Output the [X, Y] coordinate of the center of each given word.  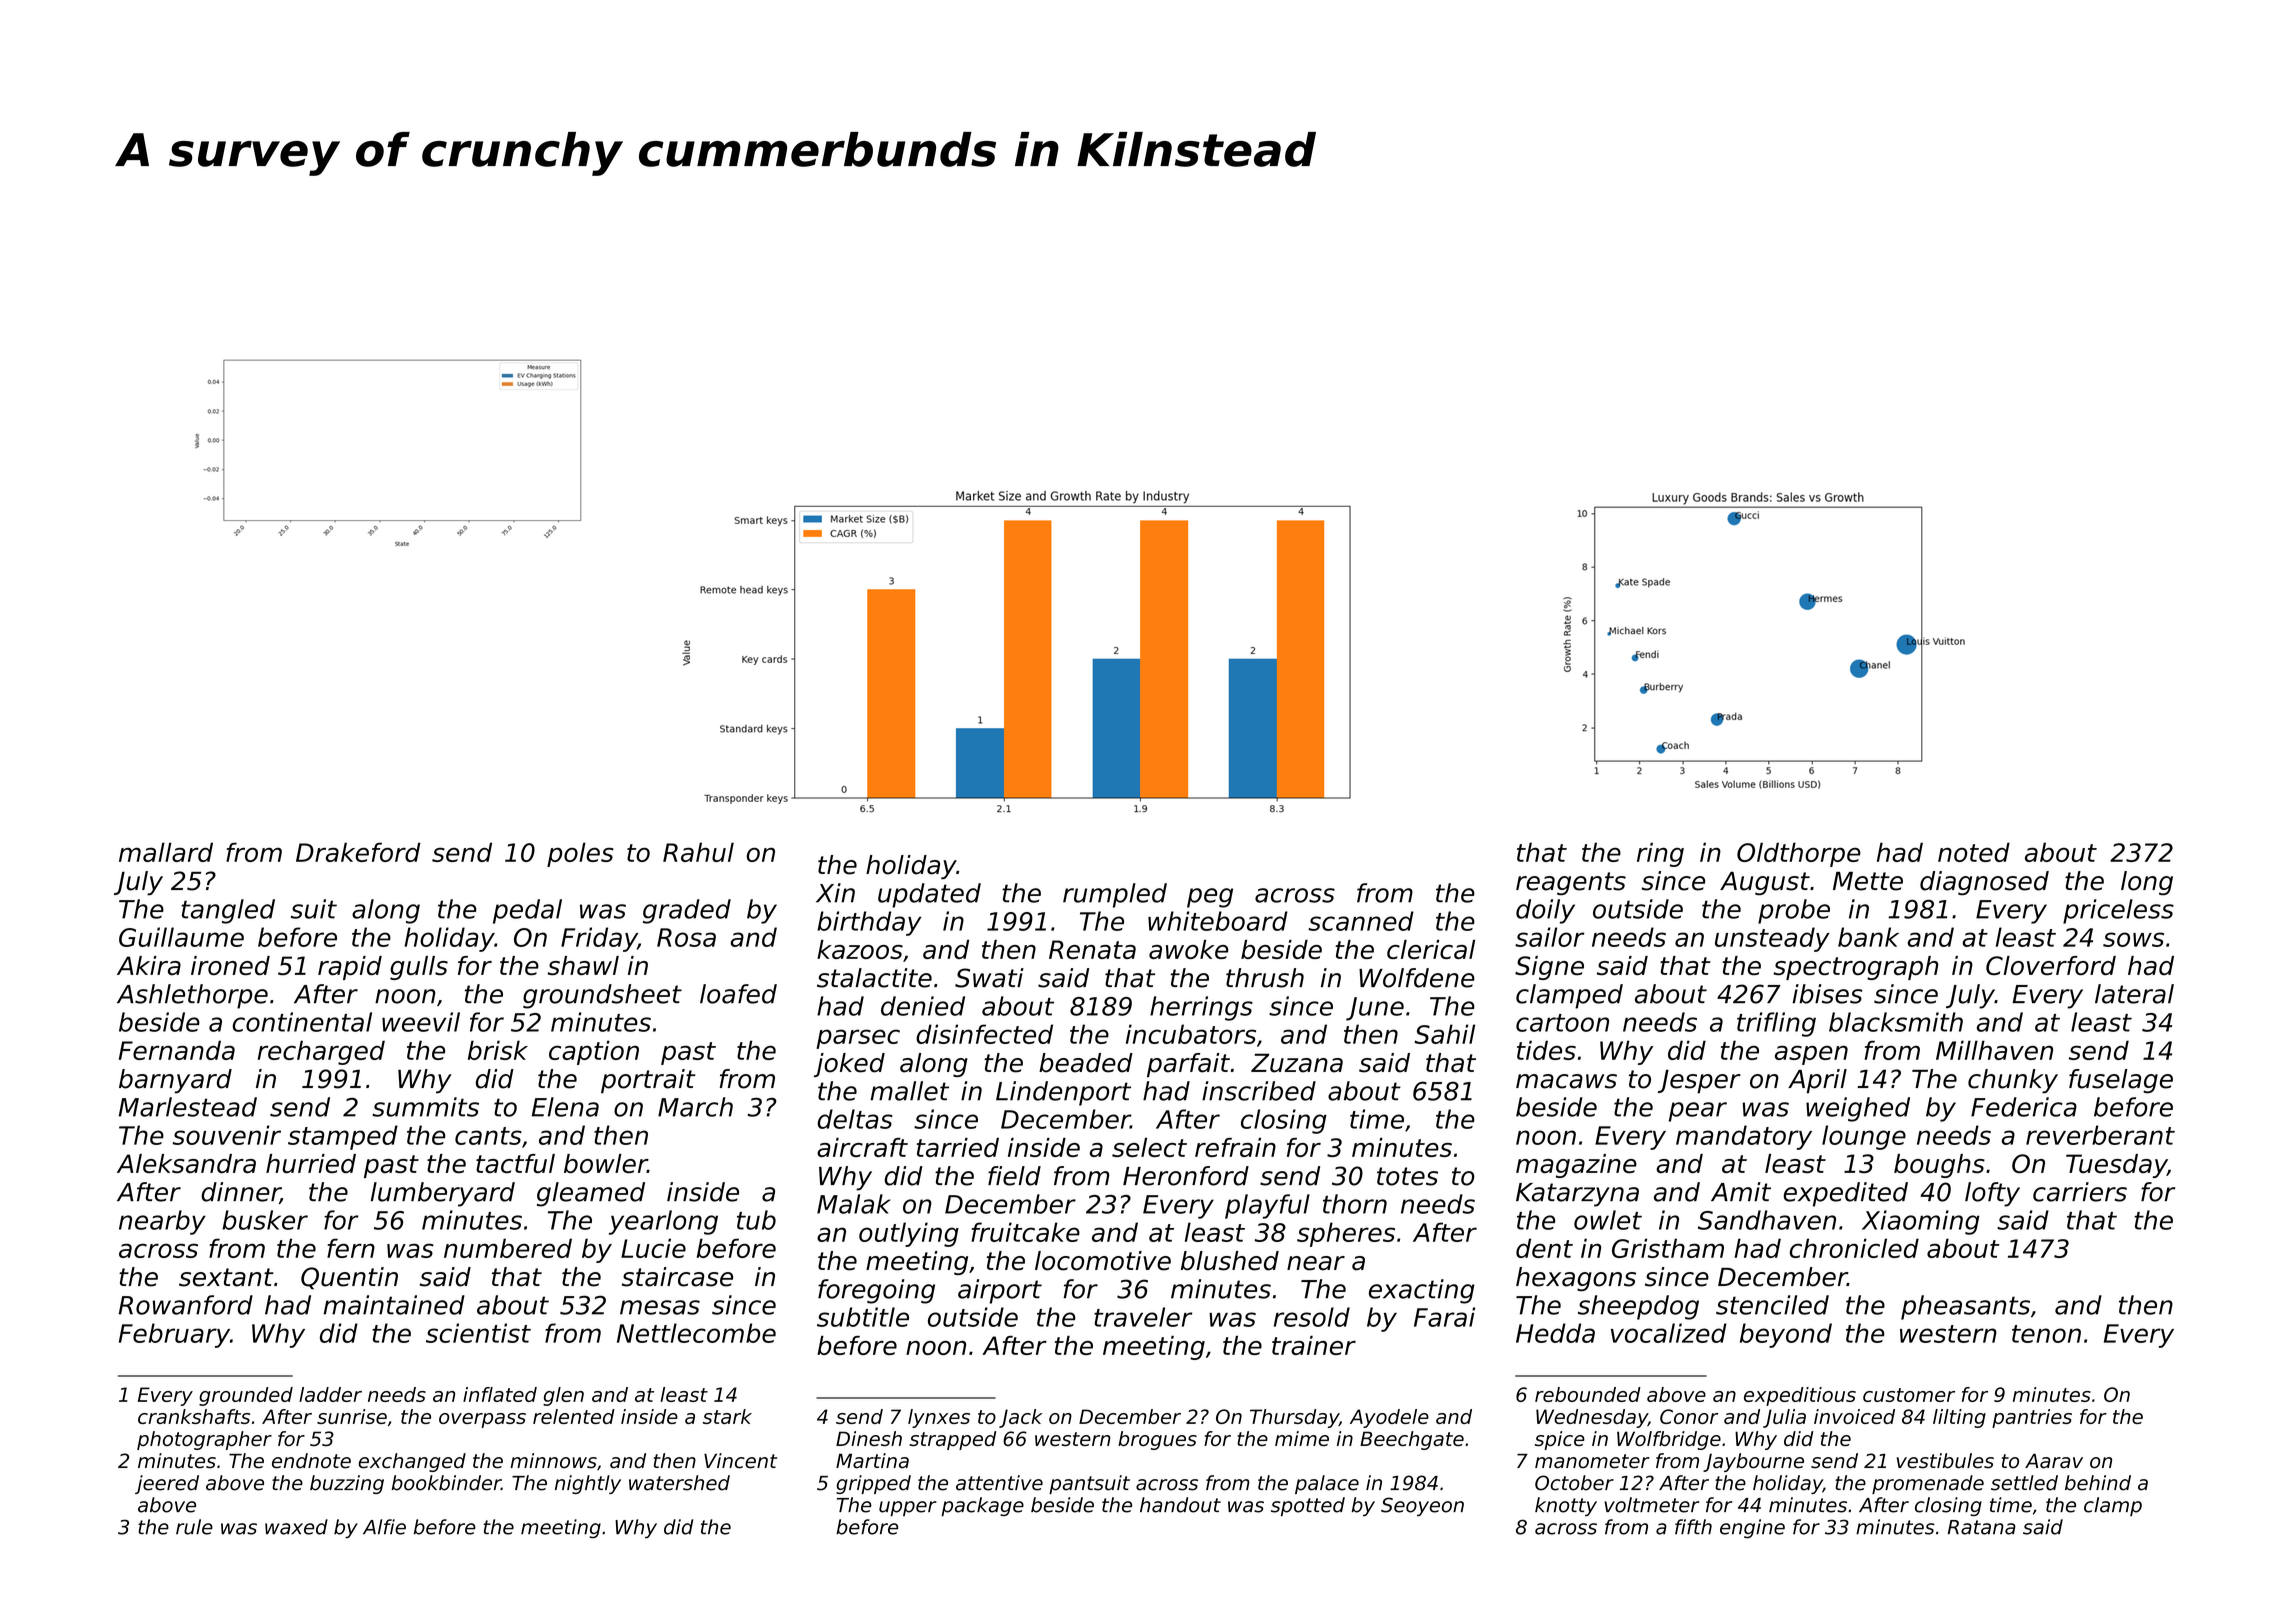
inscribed [1259, 1091]
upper [908, 1508]
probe [1794, 911]
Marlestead [187, 1107]
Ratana [1982, 1527]
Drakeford [358, 852]
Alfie [384, 1527]
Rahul [698, 852]
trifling [1776, 1024]
